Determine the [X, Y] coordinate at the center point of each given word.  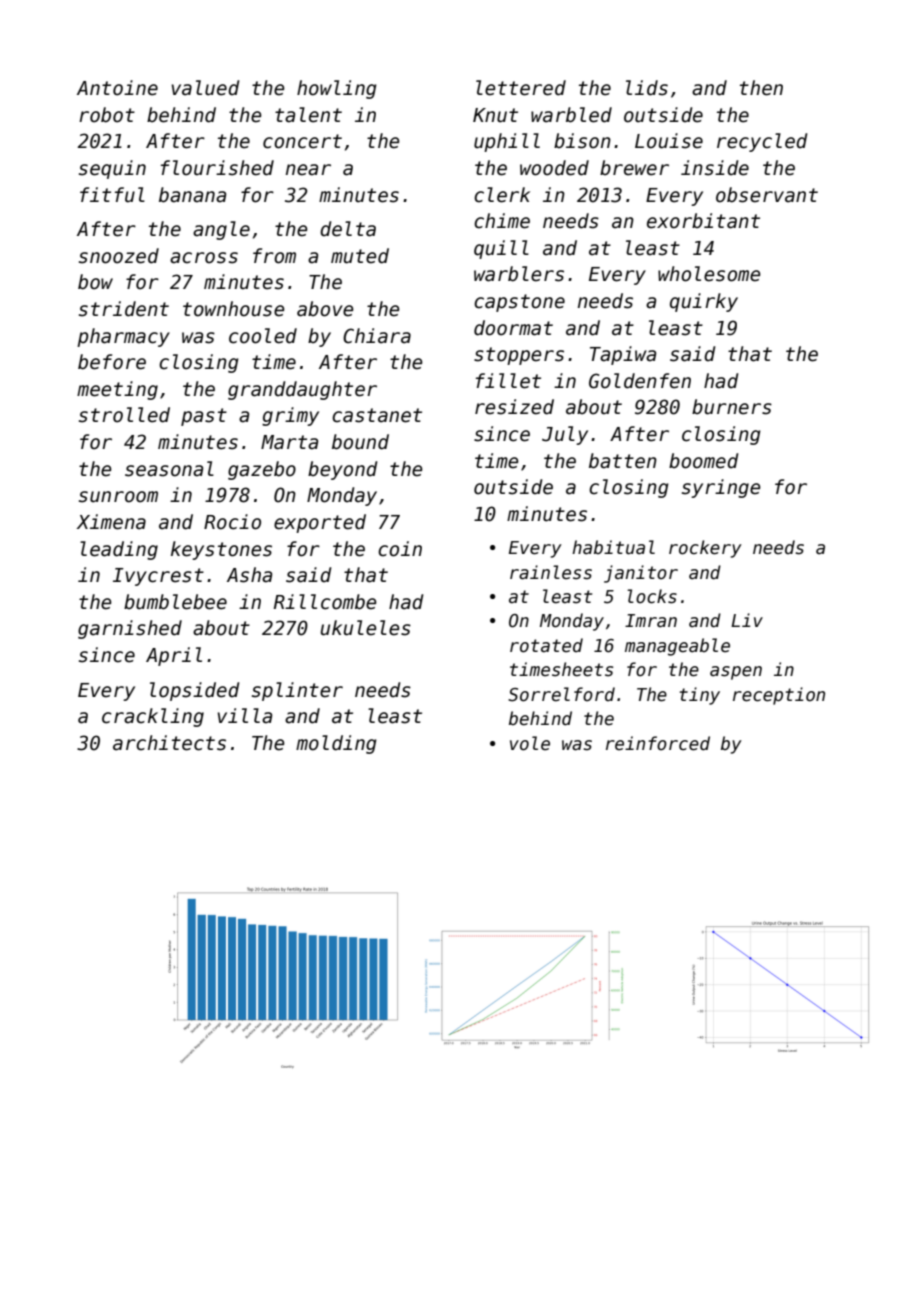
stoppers [519, 356]
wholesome [709, 274]
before [112, 362]
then [761, 88]
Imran [651, 621]
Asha [249, 575]
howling [337, 89]
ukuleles [366, 628]
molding [336, 744]
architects [169, 743]
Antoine [117, 88]
